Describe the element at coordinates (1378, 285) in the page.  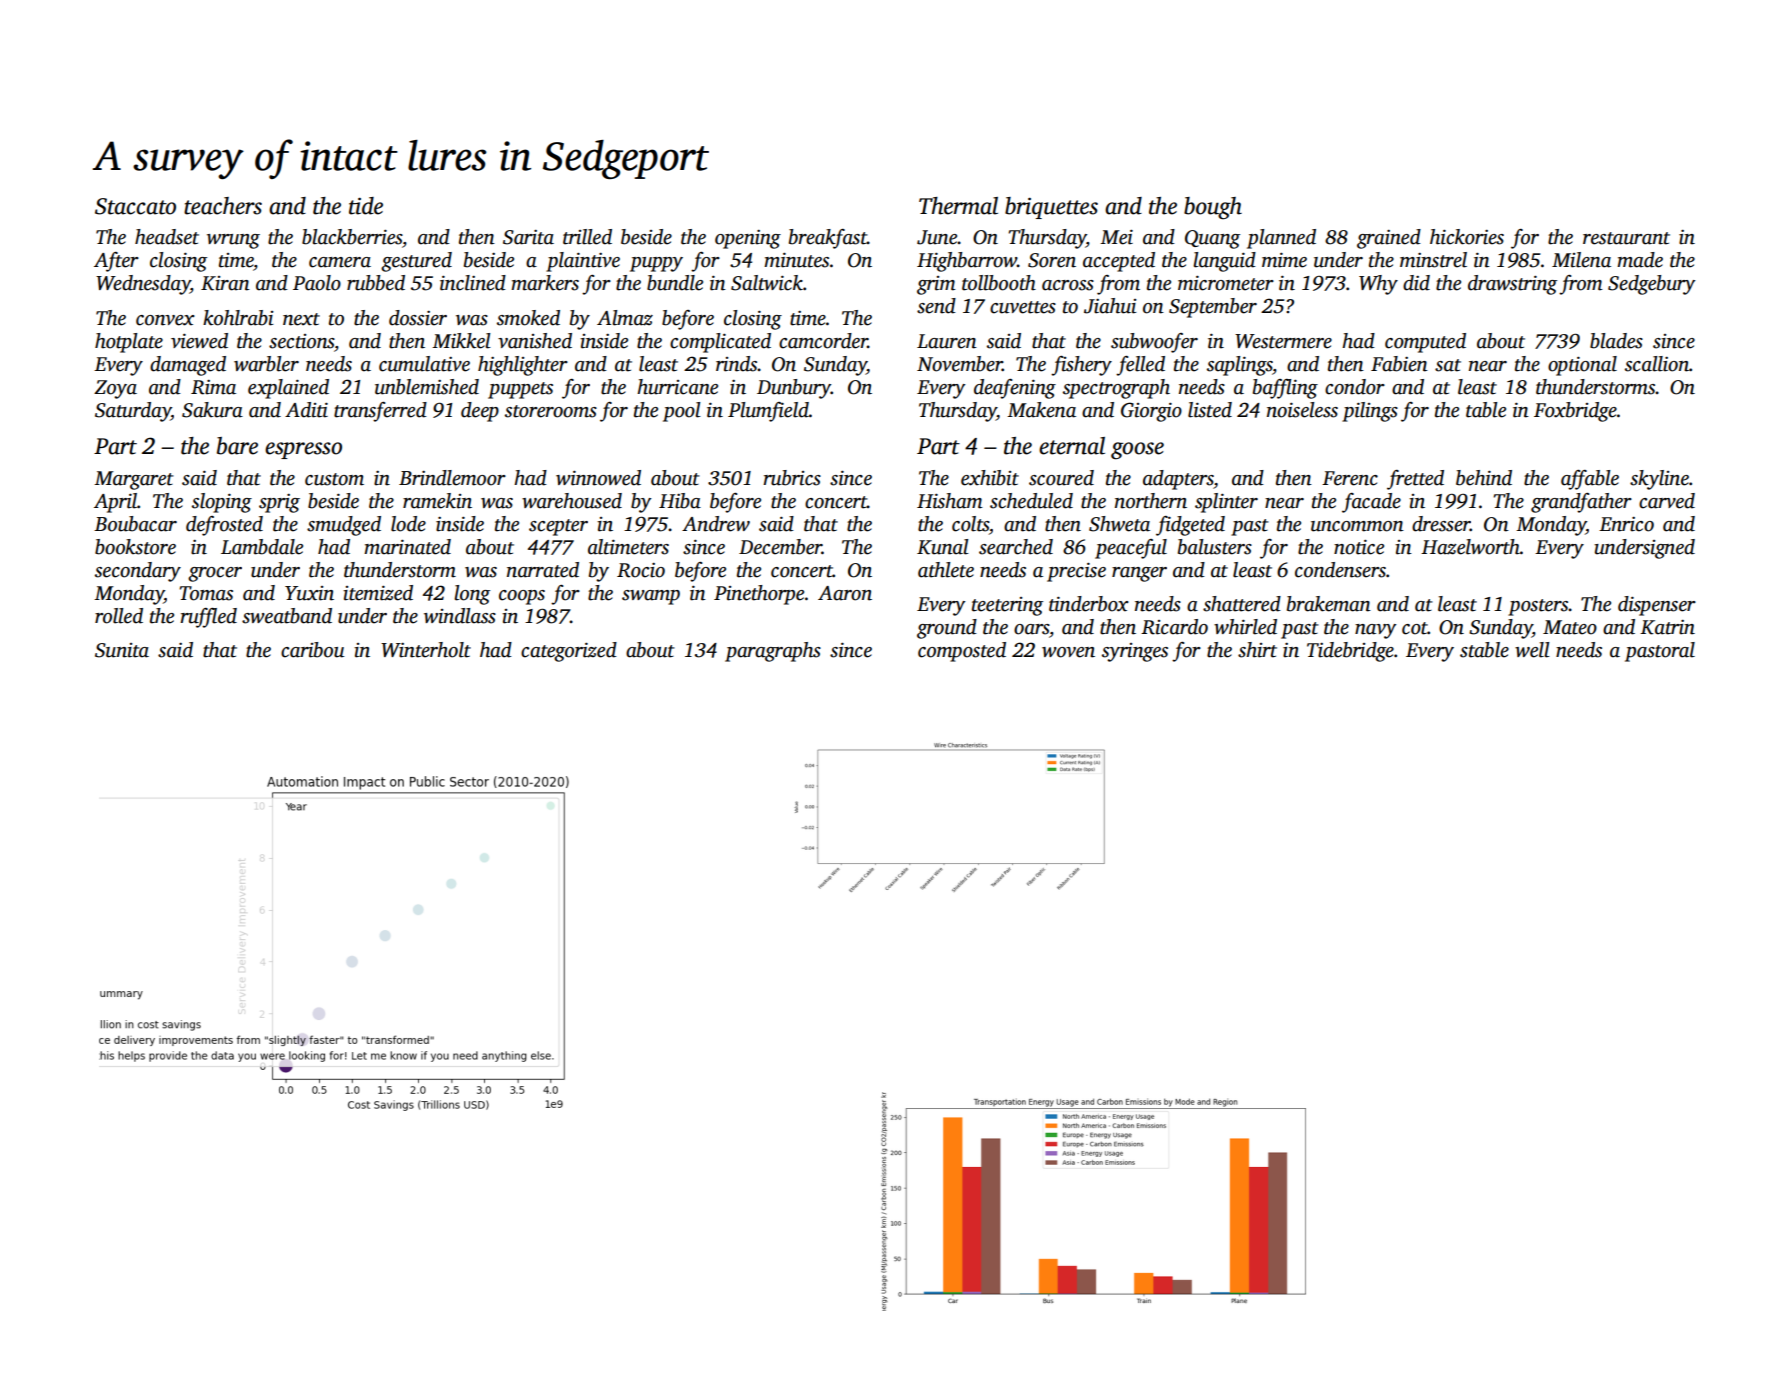
I see `Why` at that location.
